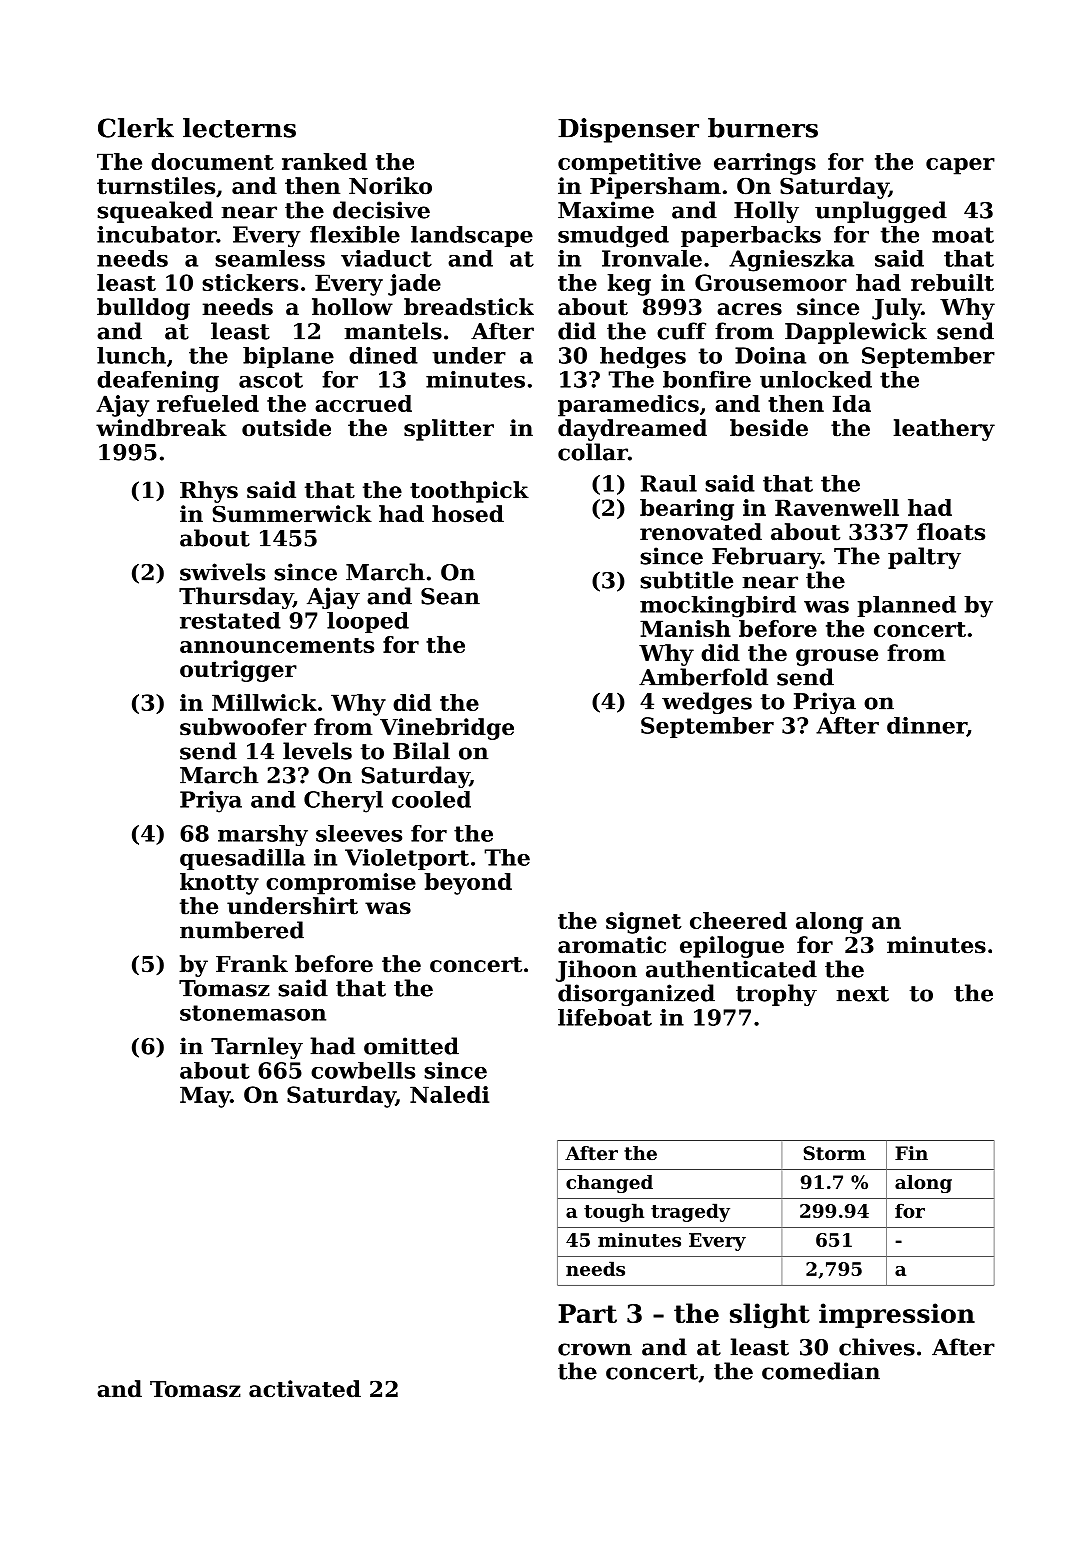 This screenshot has height=1543, width=1091. I want to click on Storm, so click(834, 1153).
